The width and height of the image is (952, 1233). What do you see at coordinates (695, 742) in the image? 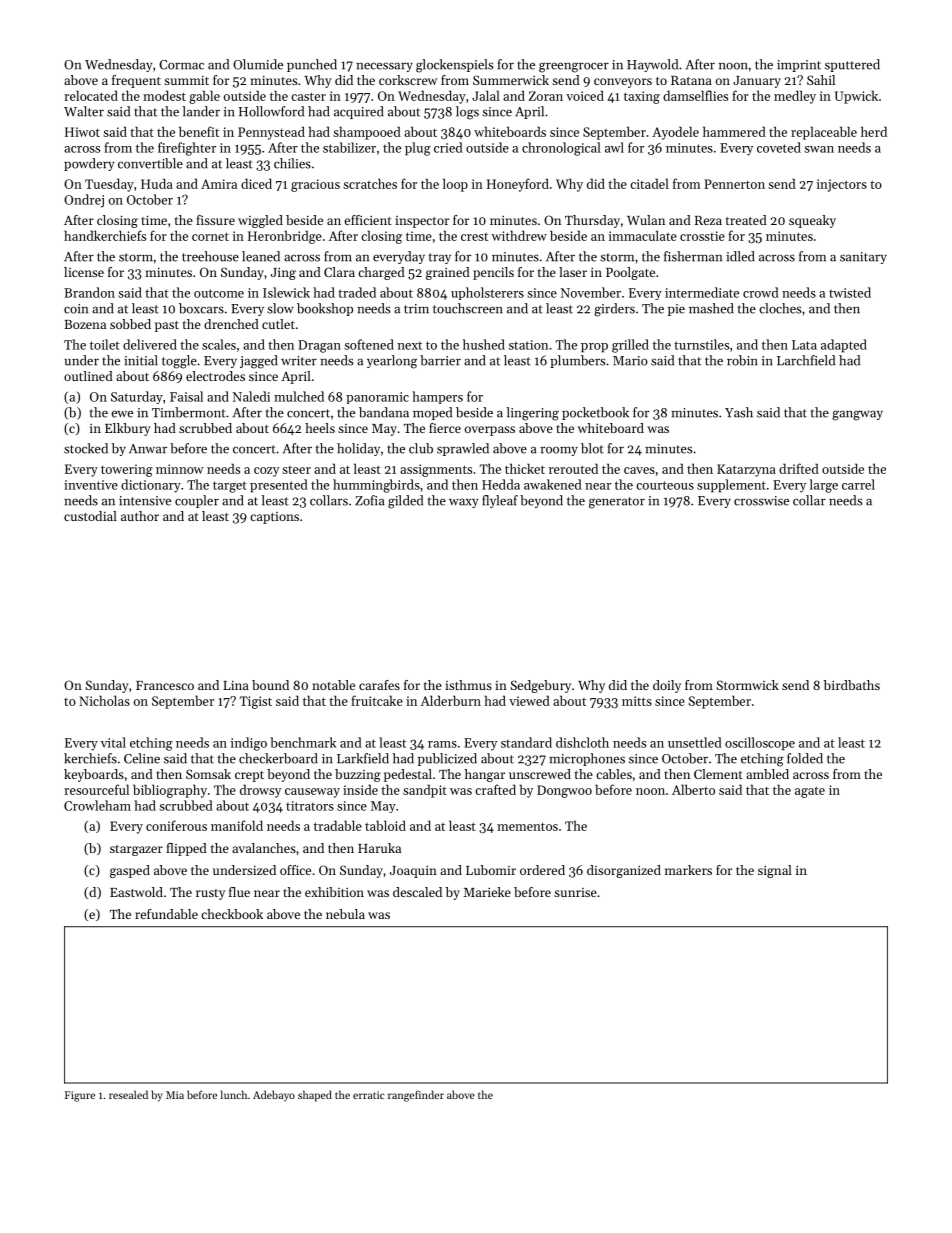
I see `unsettled` at bounding box center [695, 742].
